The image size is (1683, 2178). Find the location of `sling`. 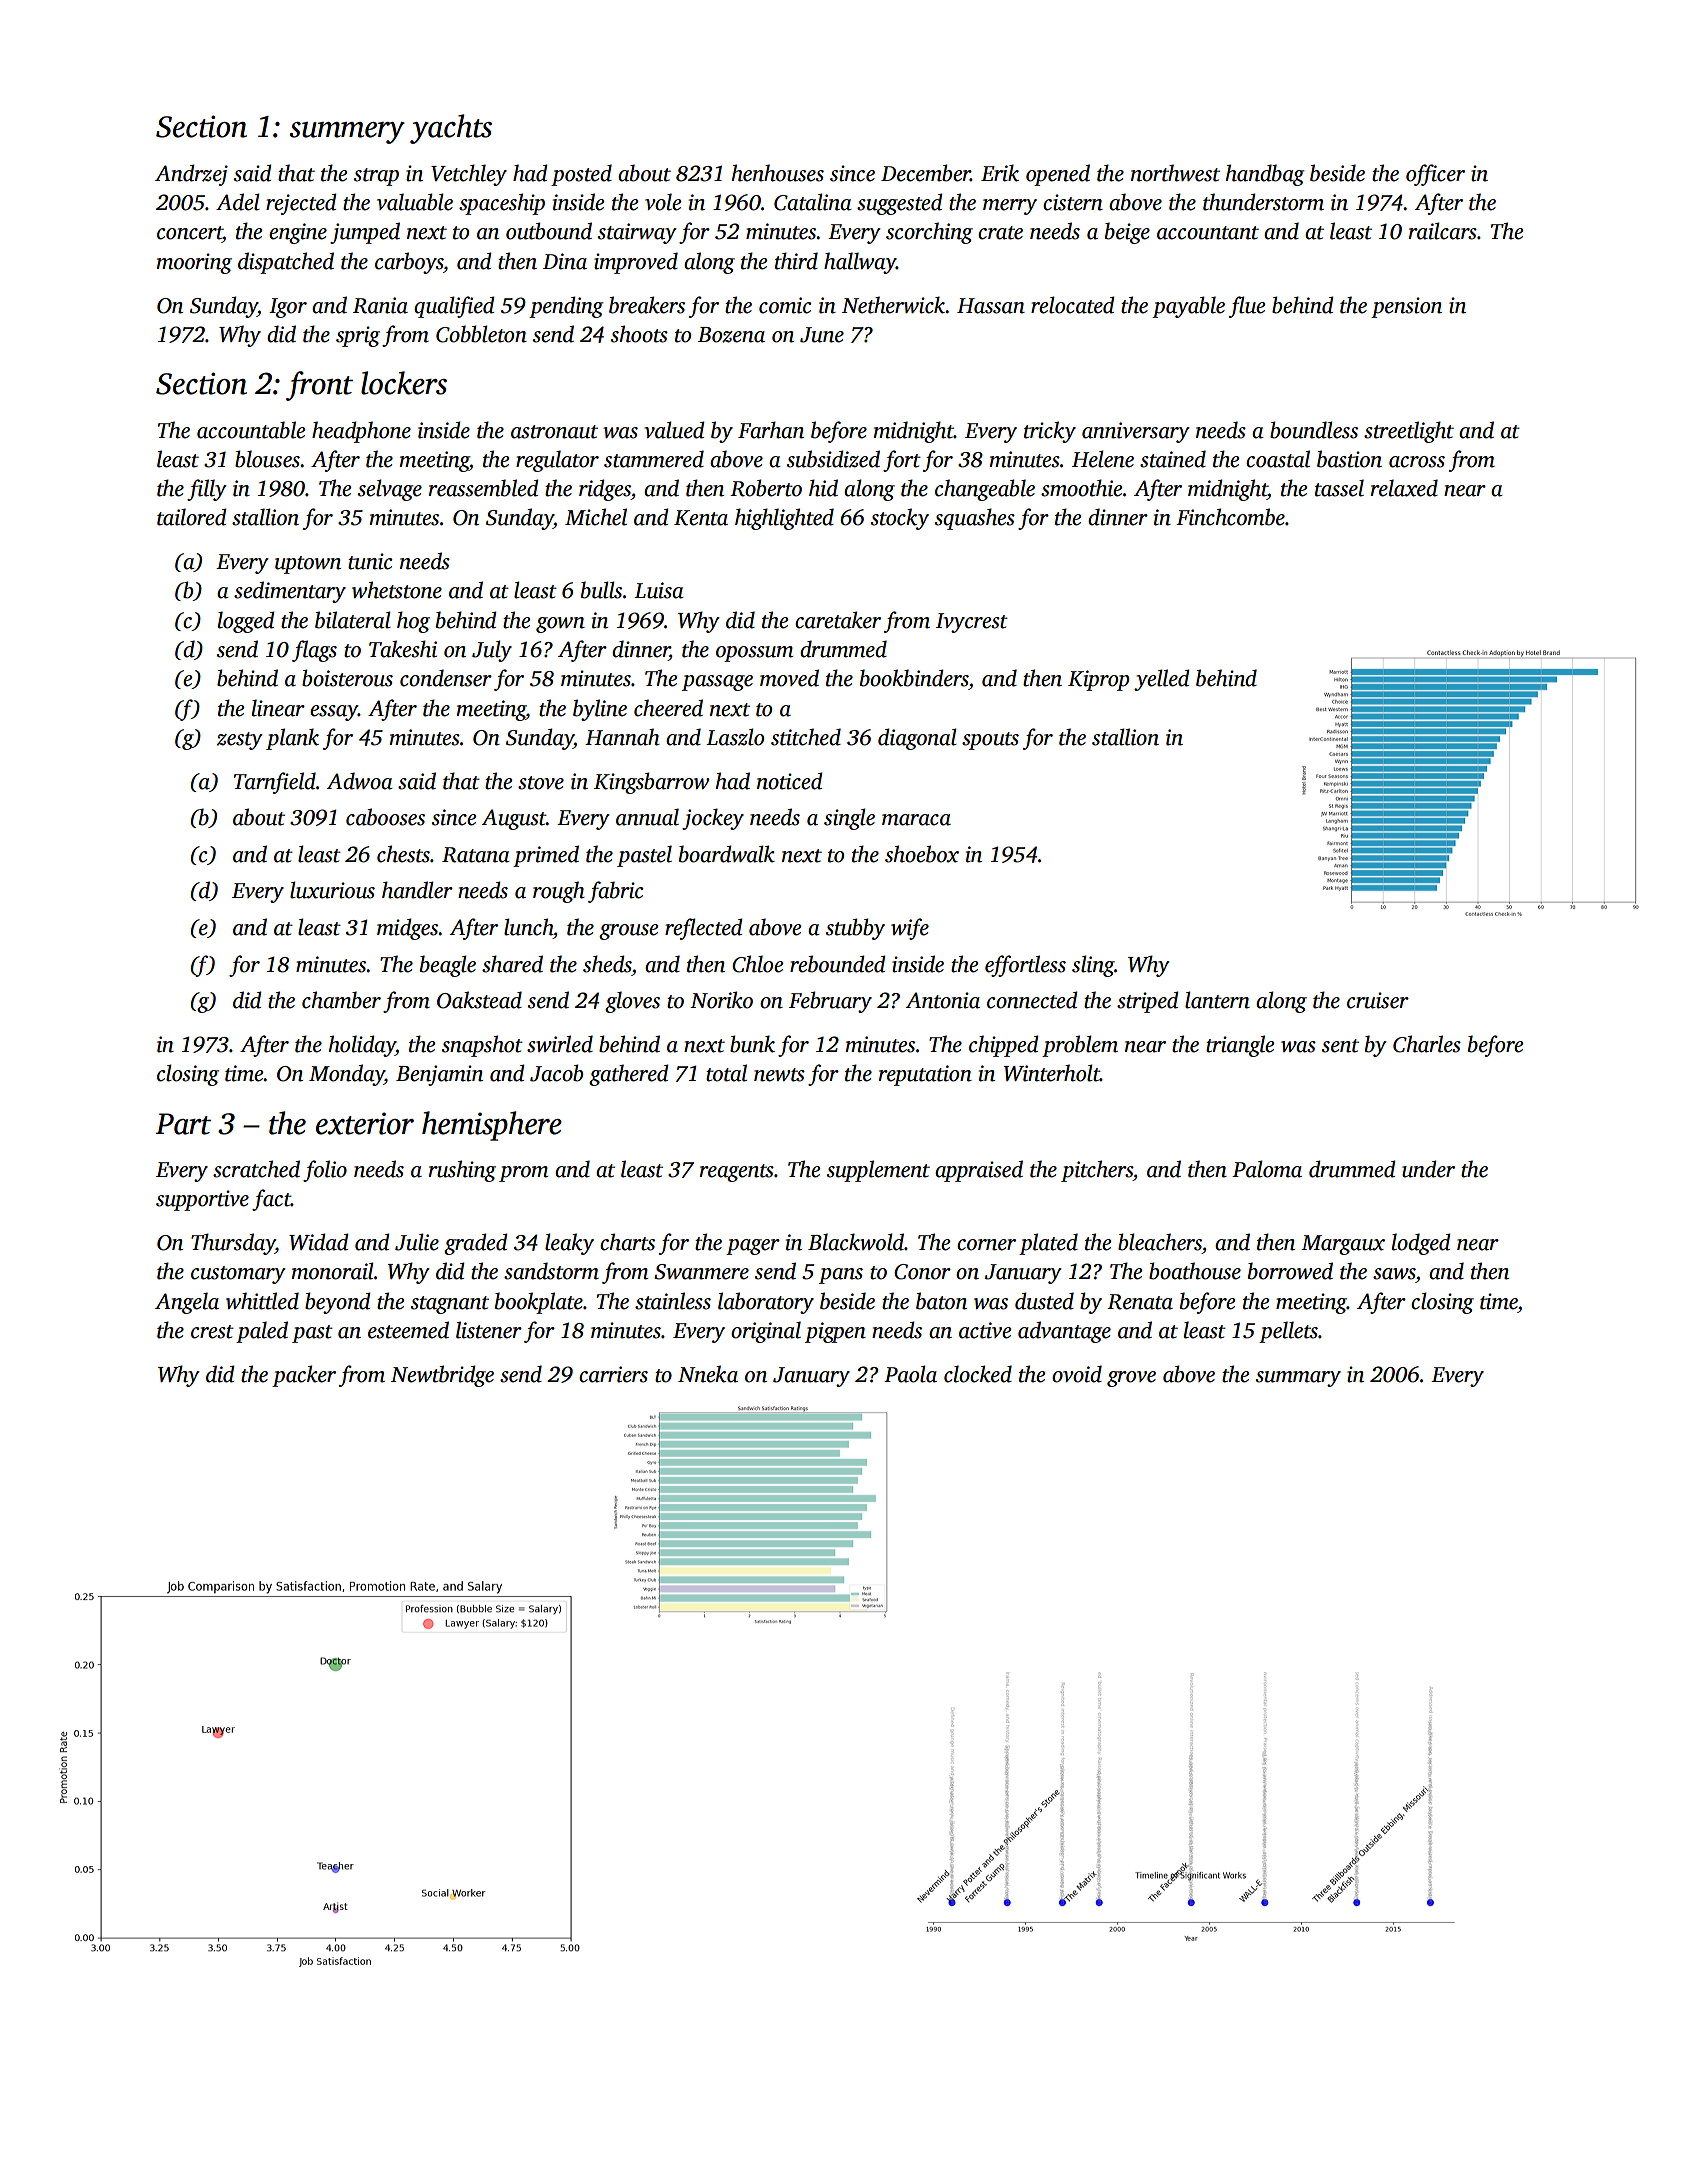

sling is located at coordinates (1093, 966).
